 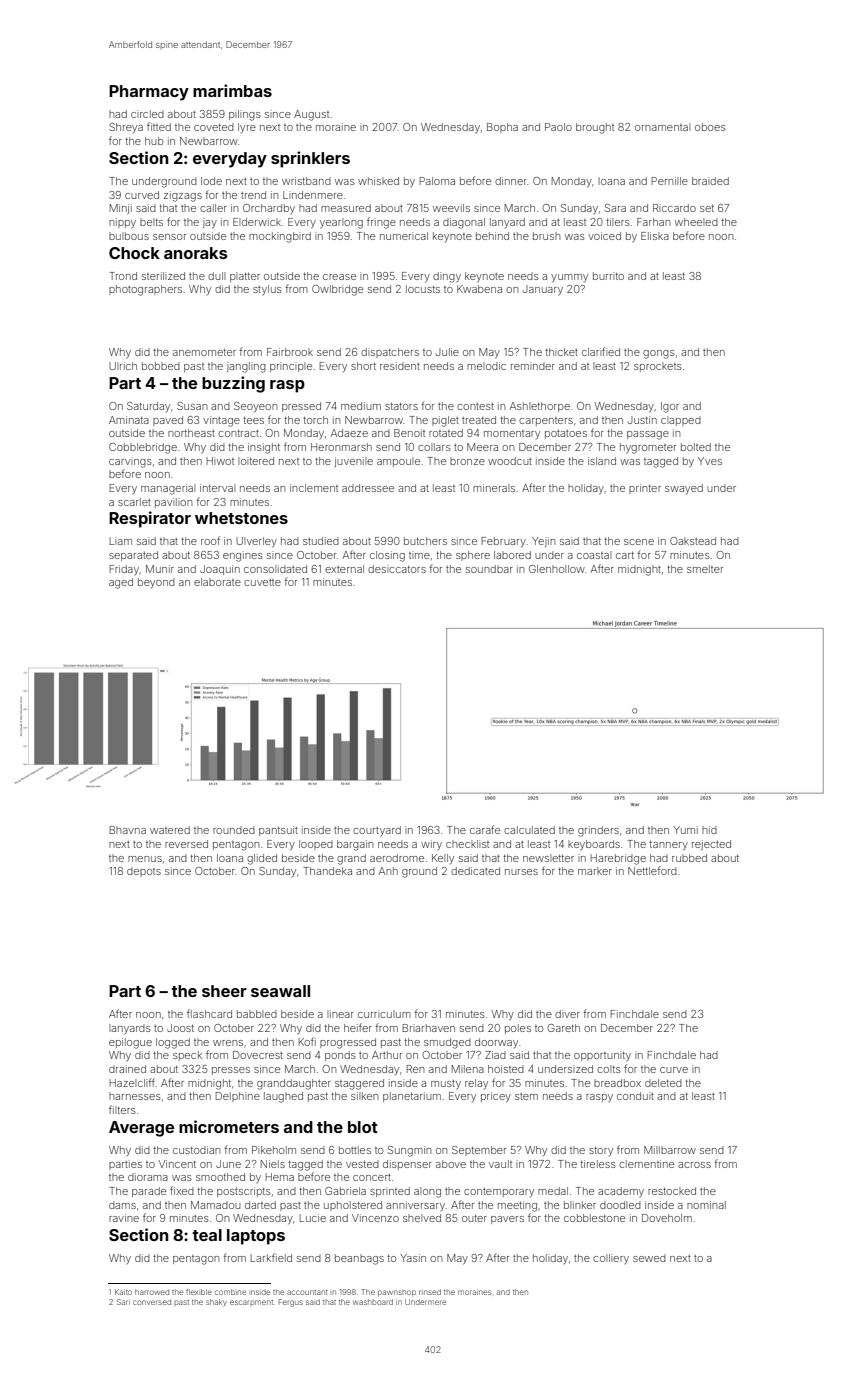 I want to click on Pharmacy, so click(x=149, y=93).
